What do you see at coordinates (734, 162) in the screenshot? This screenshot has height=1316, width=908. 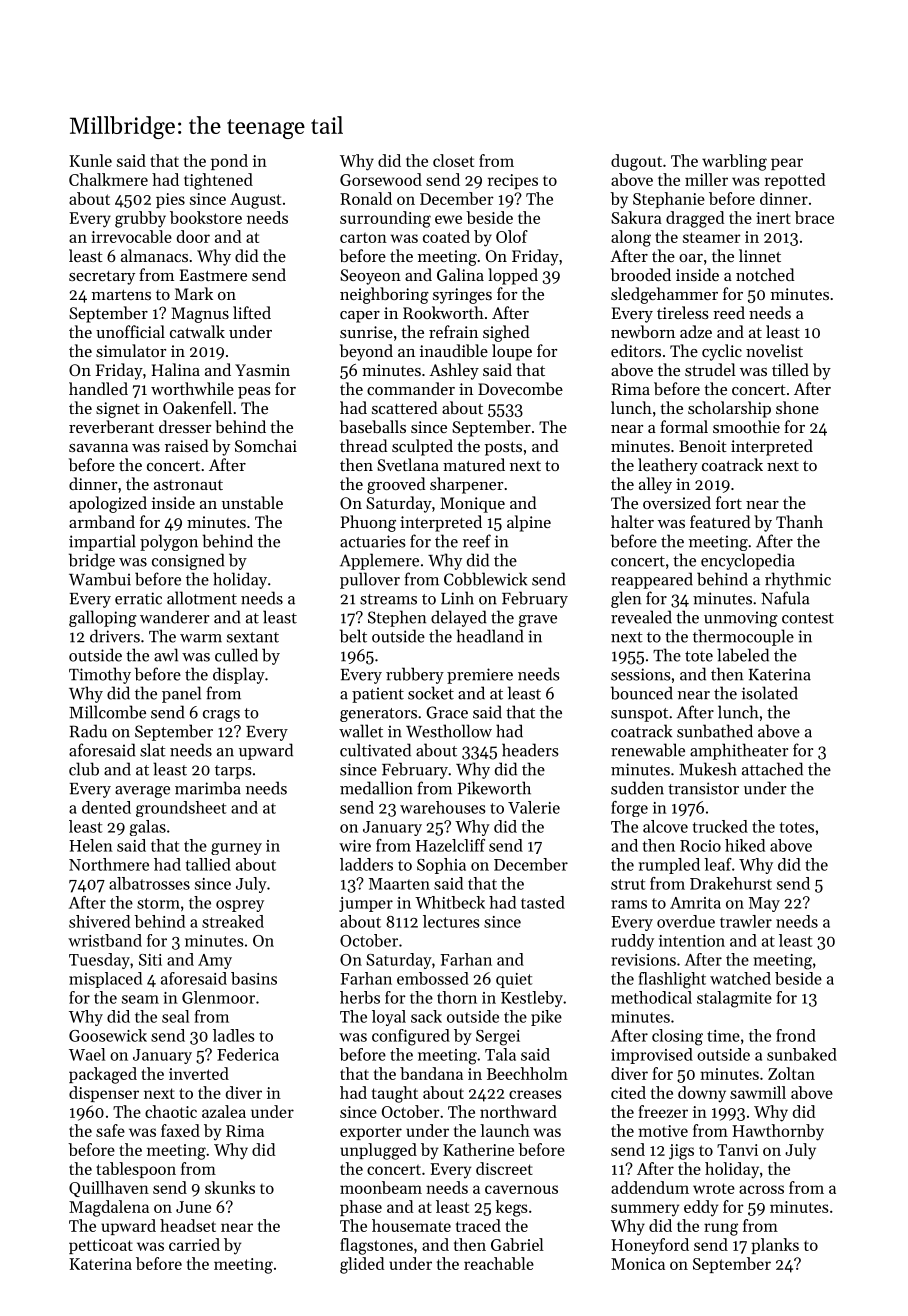 I see `warbling` at bounding box center [734, 162].
